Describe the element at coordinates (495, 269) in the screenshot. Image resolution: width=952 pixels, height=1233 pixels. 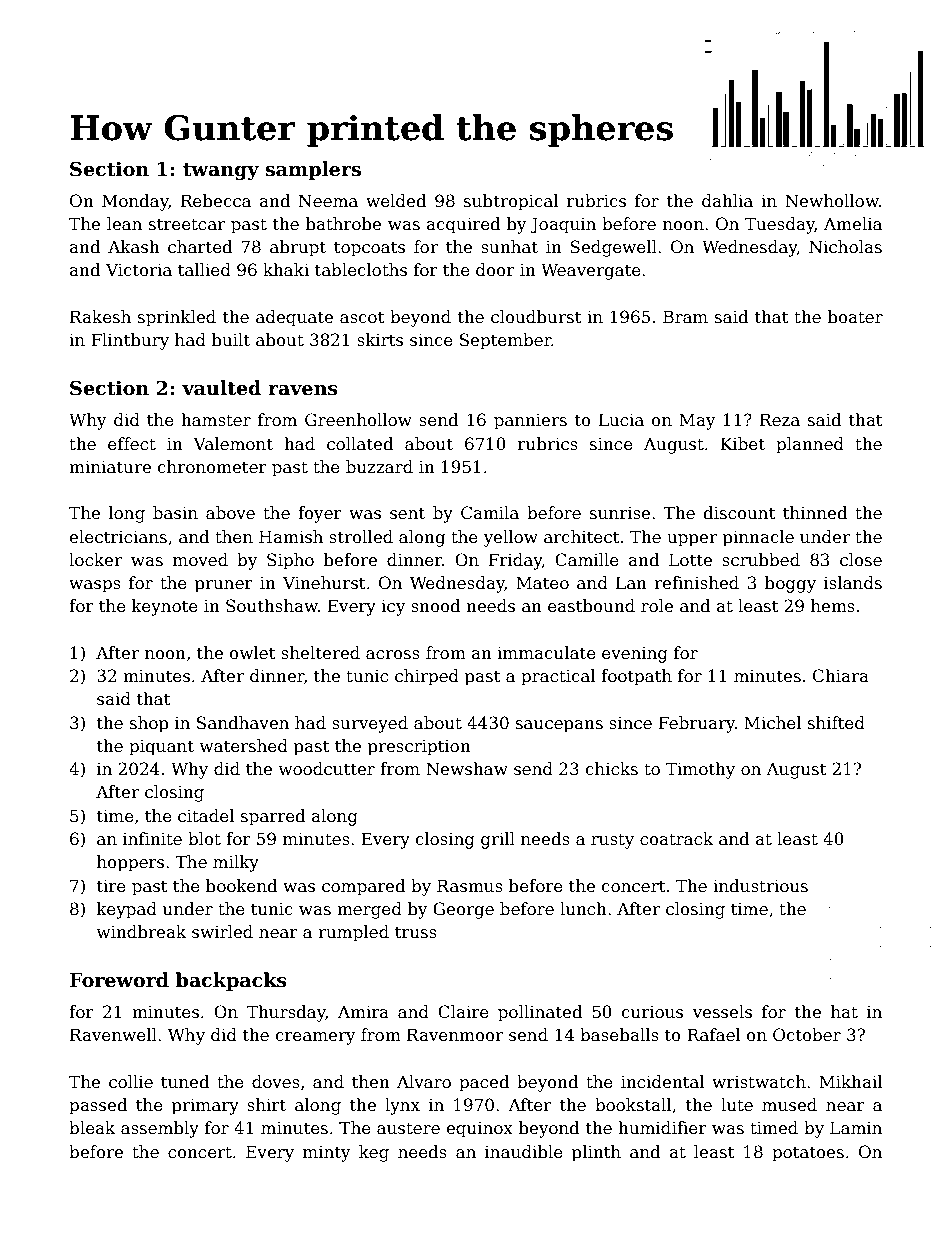
I see `door` at that location.
